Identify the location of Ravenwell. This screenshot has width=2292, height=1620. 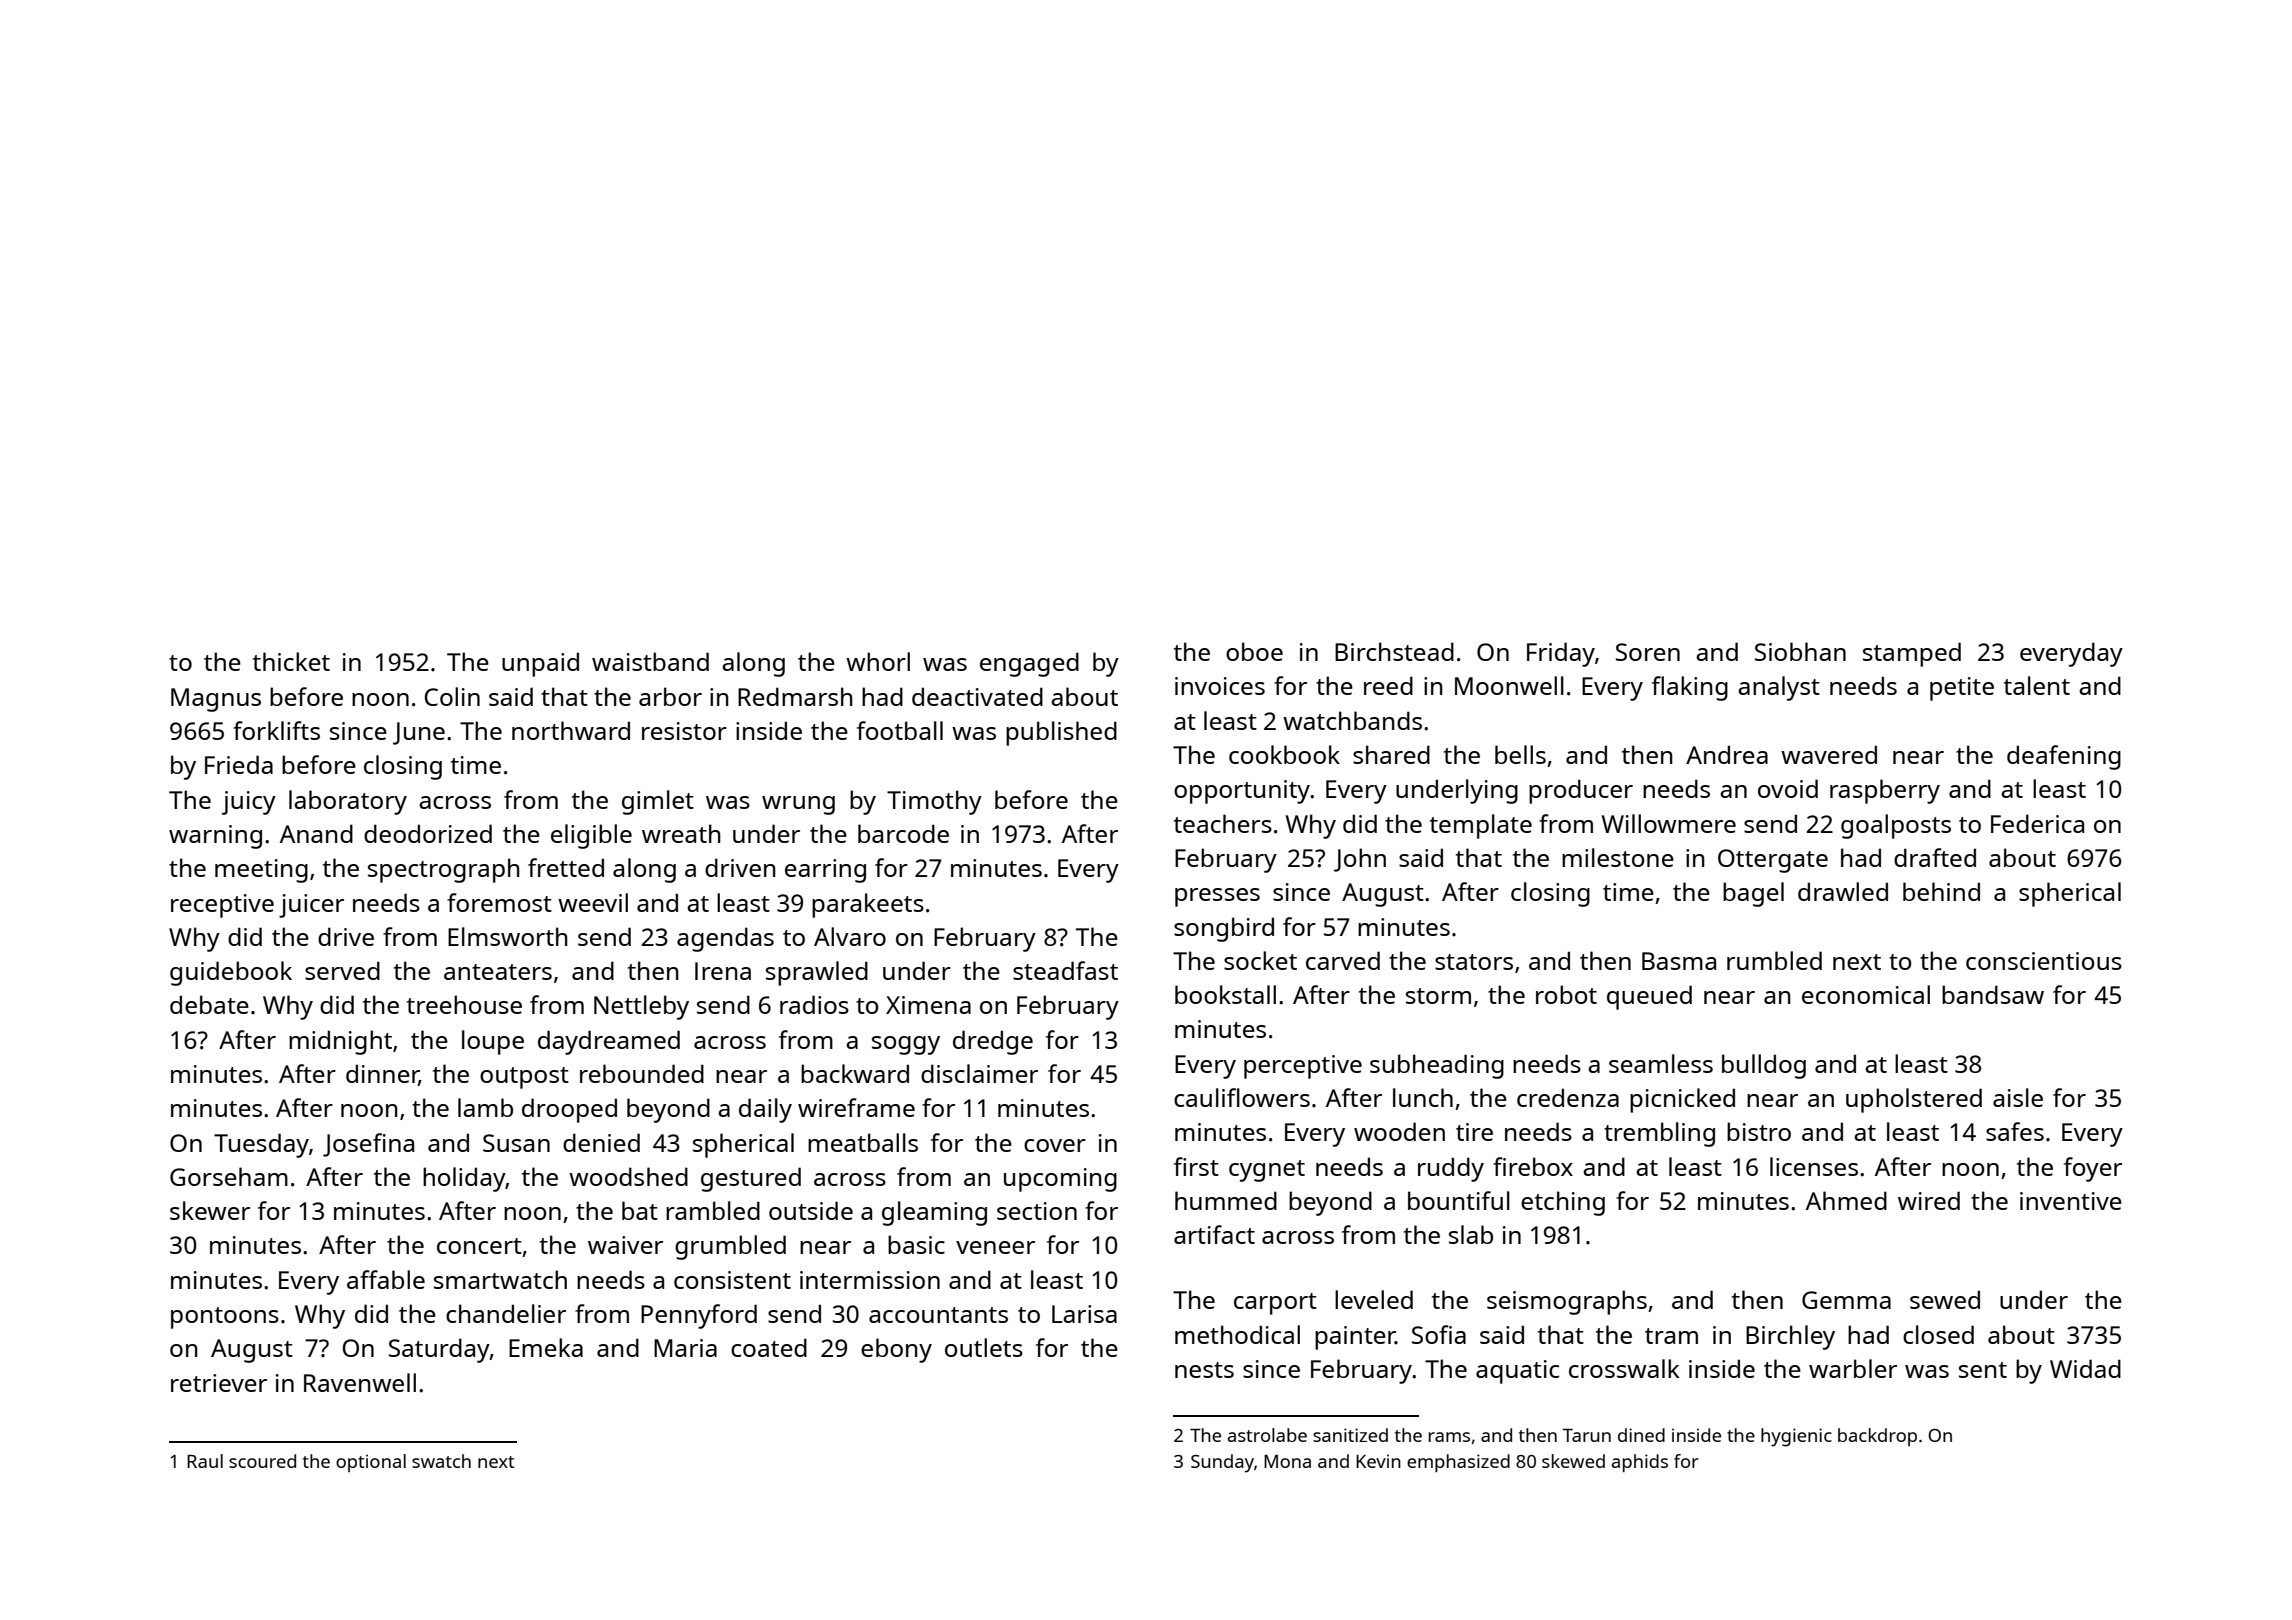
(360, 1382).
